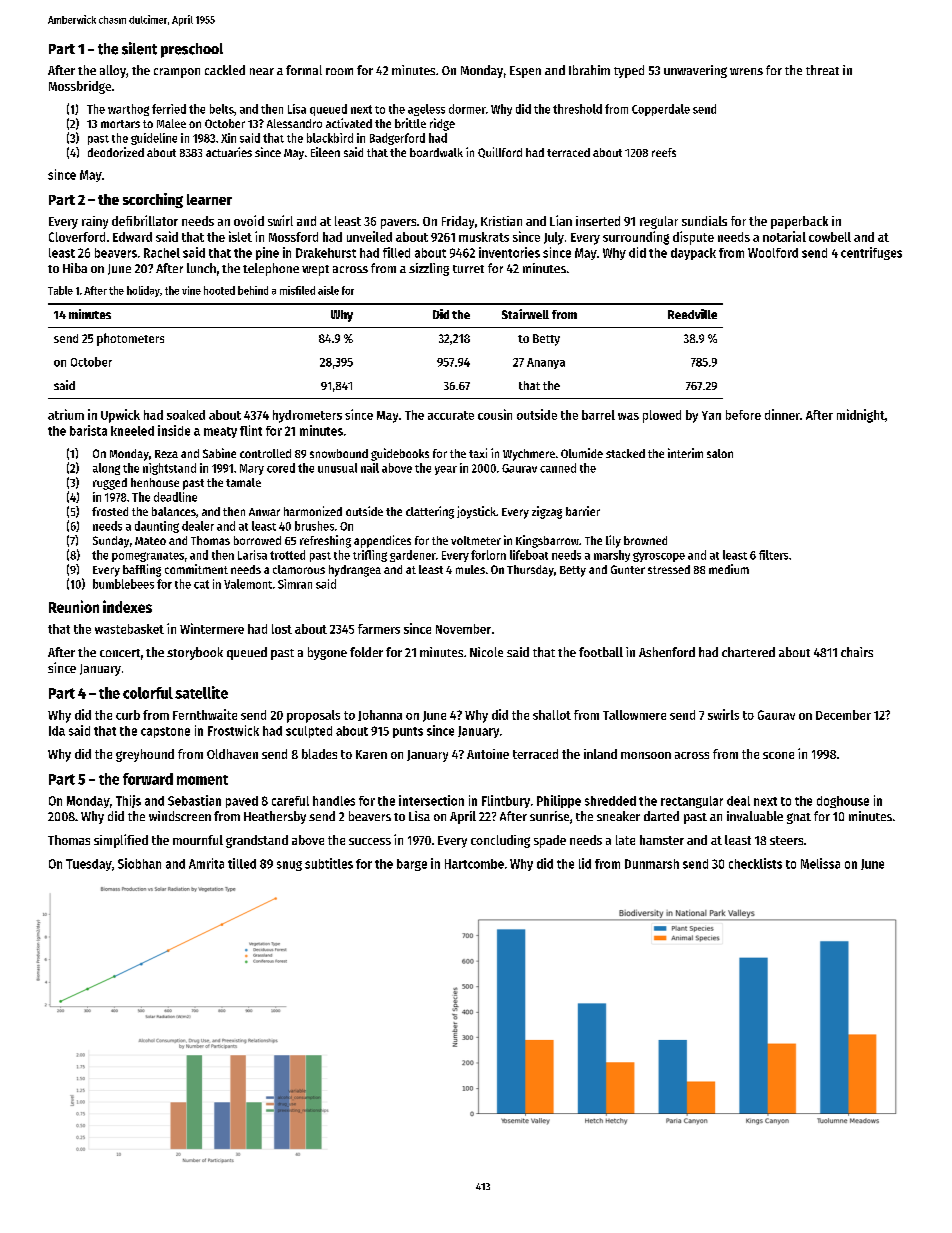  What do you see at coordinates (525, 314) in the image?
I see `Stairwell` at bounding box center [525, 314].
